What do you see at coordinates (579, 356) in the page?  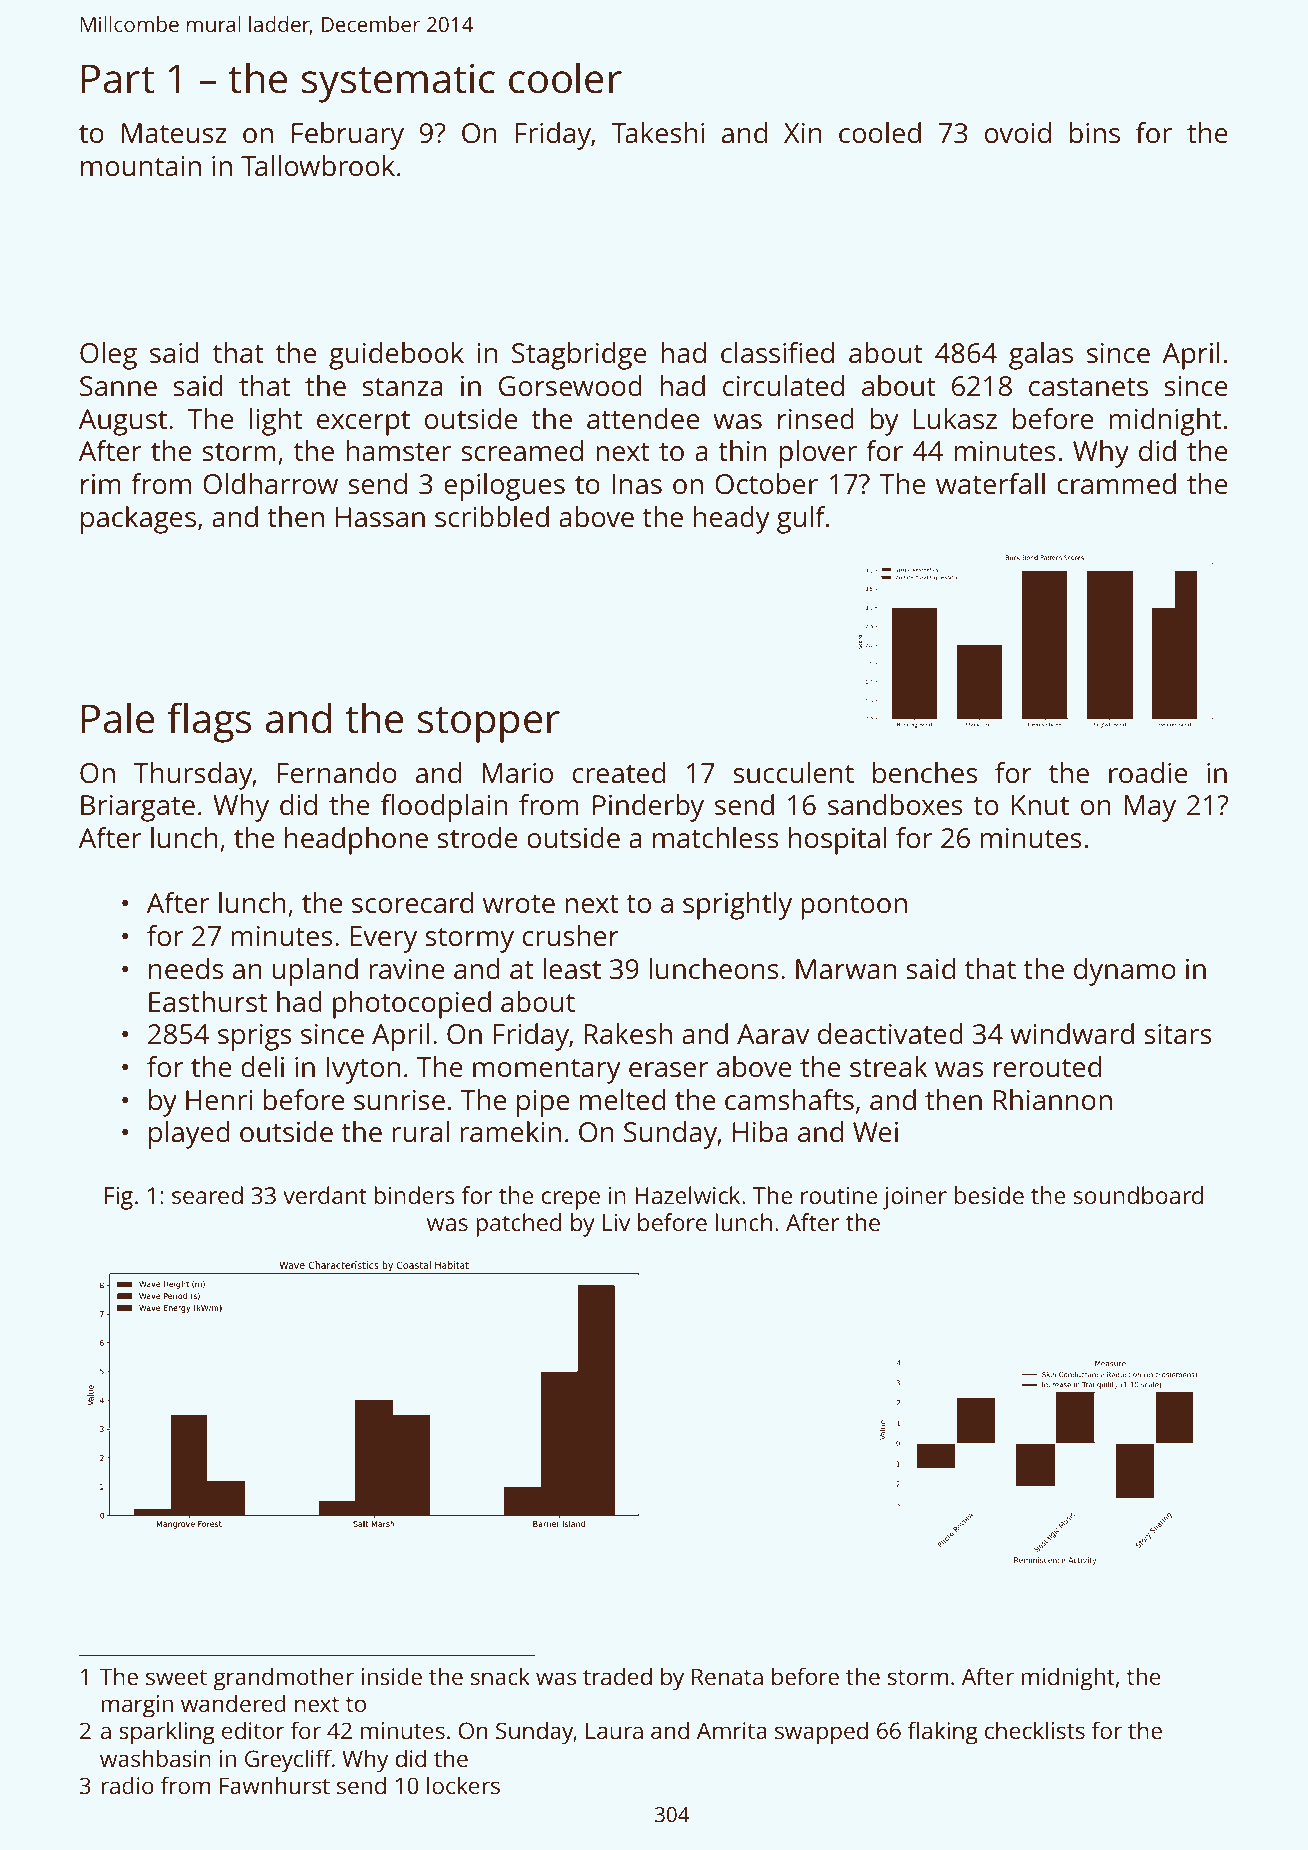 I see `Stagbridge` at bounding box center [579, 356].
